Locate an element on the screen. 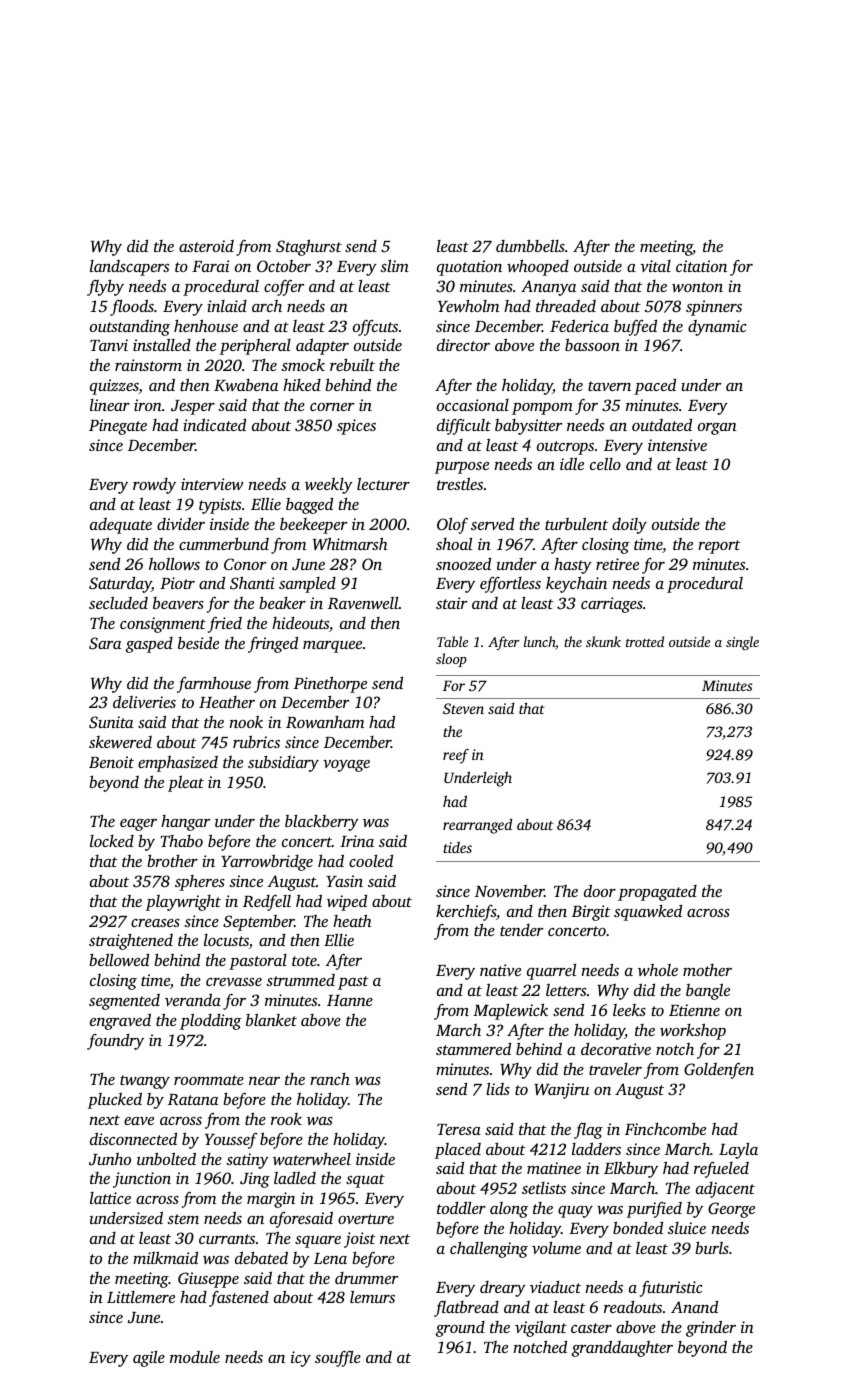 This screenshot has width=849, height=1400. drummer is located at coordinates (366, 1278).
